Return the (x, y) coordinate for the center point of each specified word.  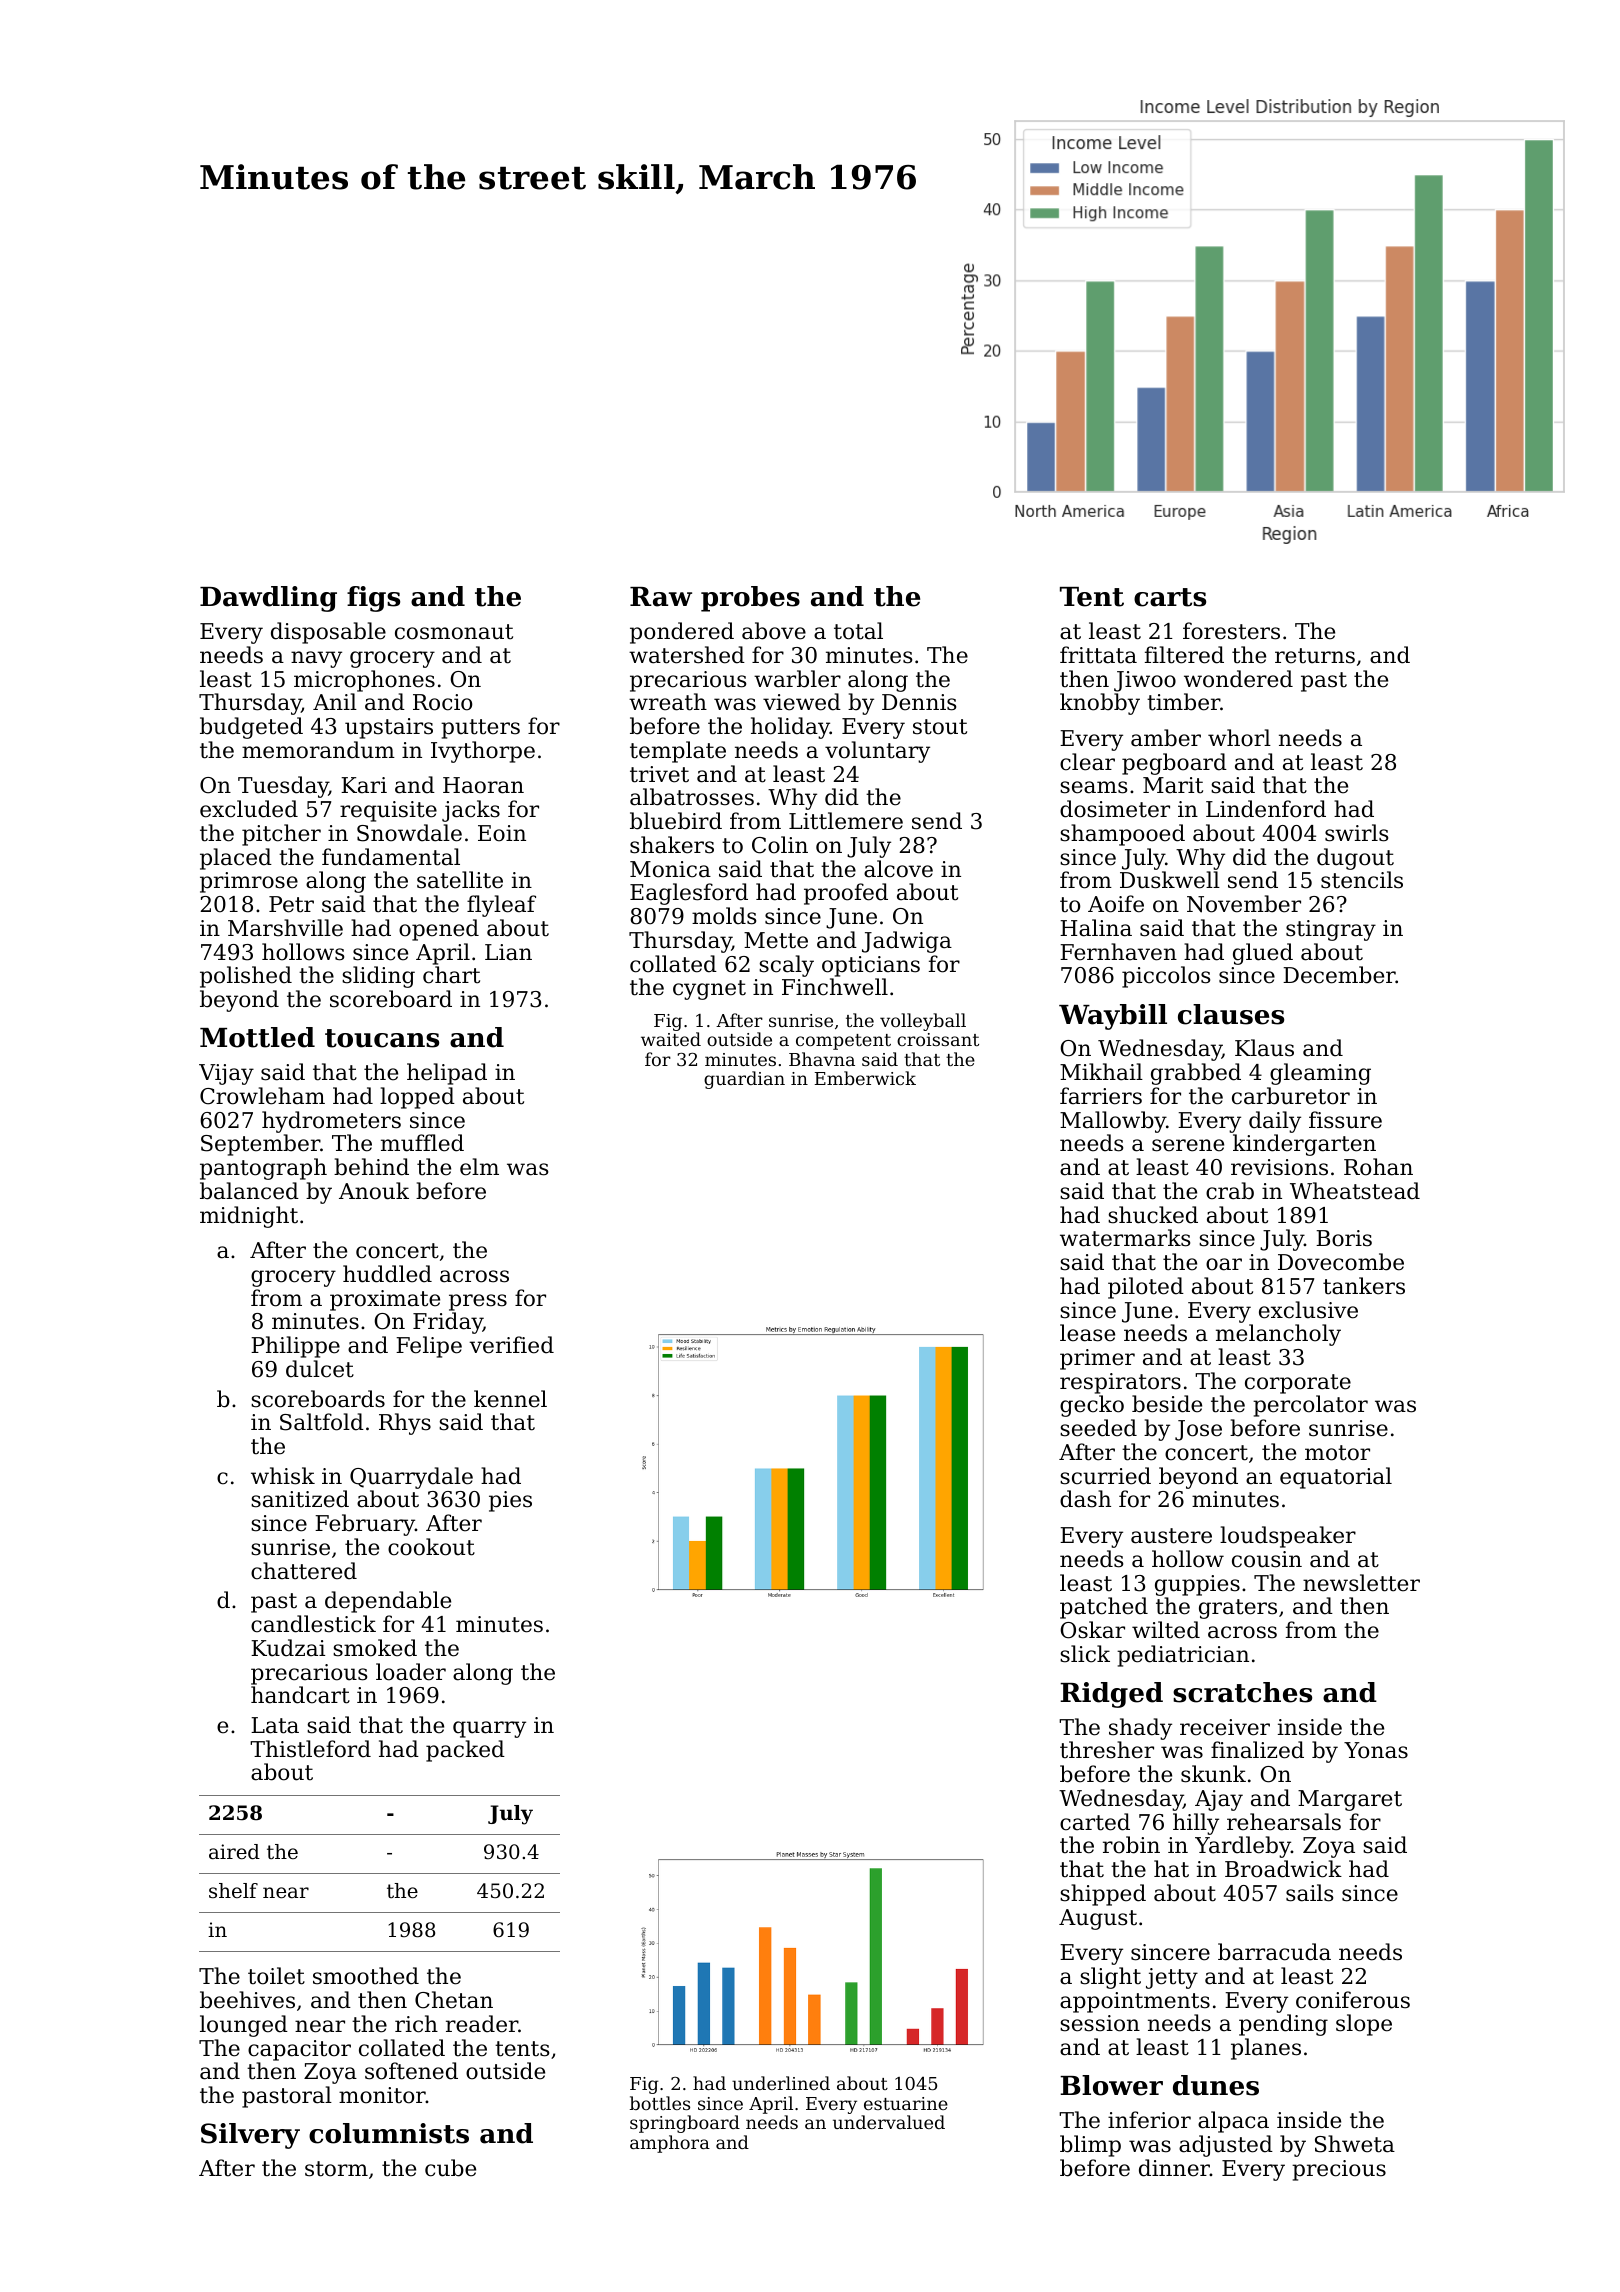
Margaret (1350, 1800)
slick (1085, 1654)
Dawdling (268, 599)
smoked (375, 1648)
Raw (661, 597)
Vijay (226, 1074)
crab (1230, 1191)
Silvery (250, 2136)
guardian (744, 1080)
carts (1170, 597)
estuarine (906, 2103)
